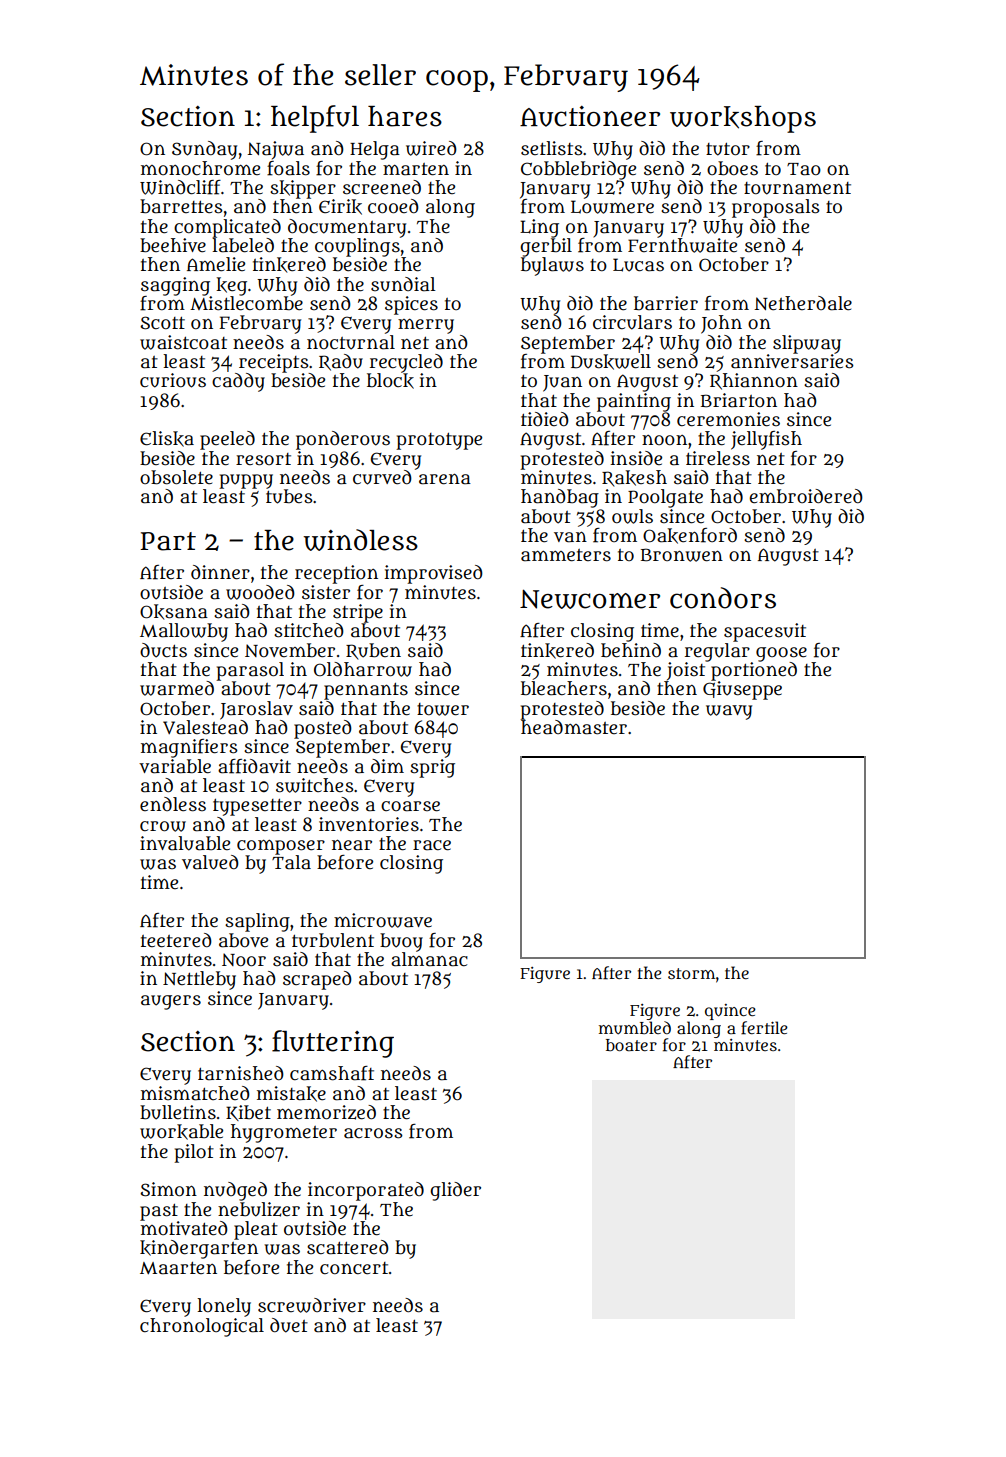 The height and width of the screenshot is (1457, 1006). I want to click on glider, so click(455, 1191).
